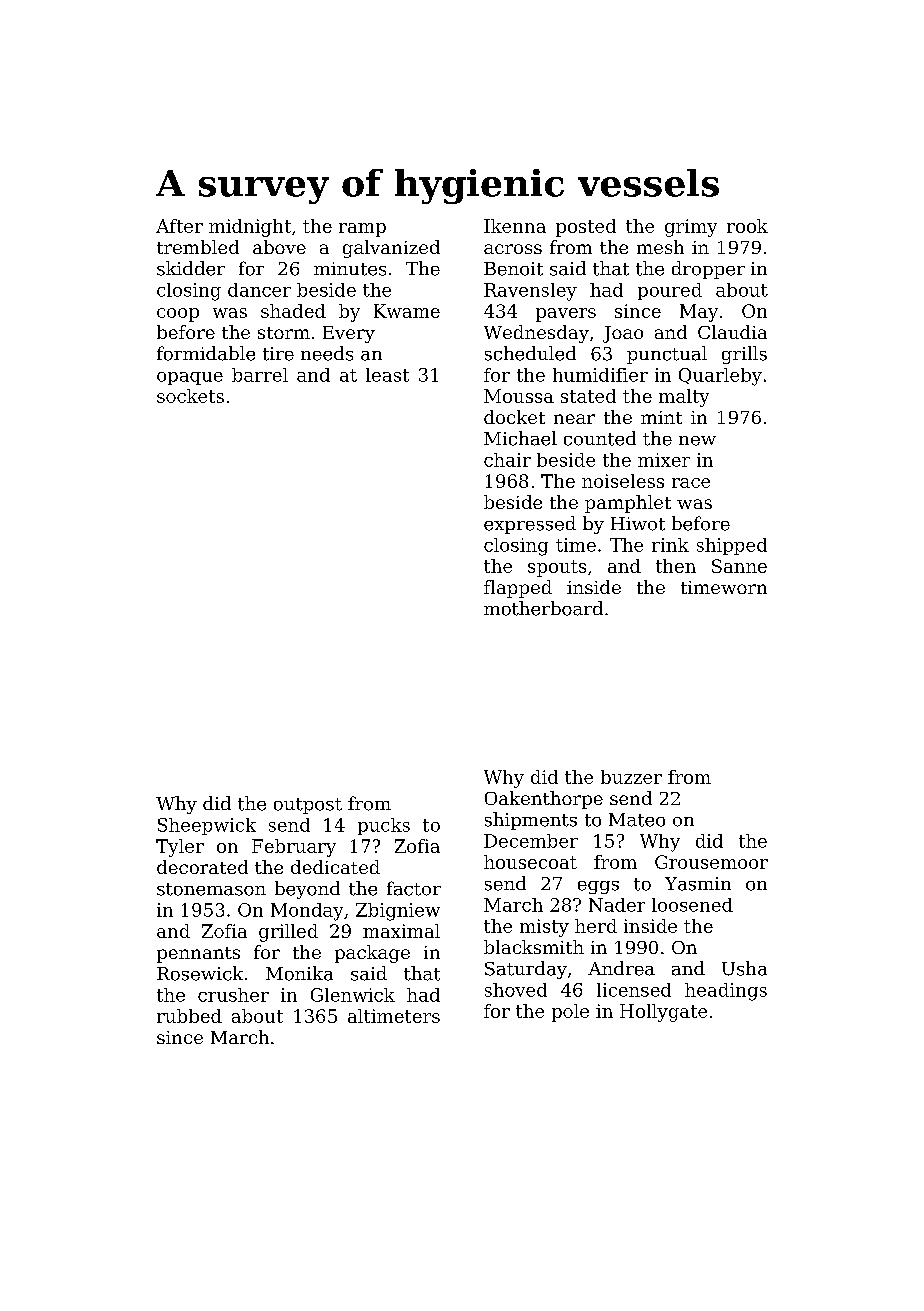 Image resolution: width=924 pixels, height=1311 pixels. What do you see at coordinates (515, 226) in the document?
I see `Ikenna` at bounding box center [515, 226].
